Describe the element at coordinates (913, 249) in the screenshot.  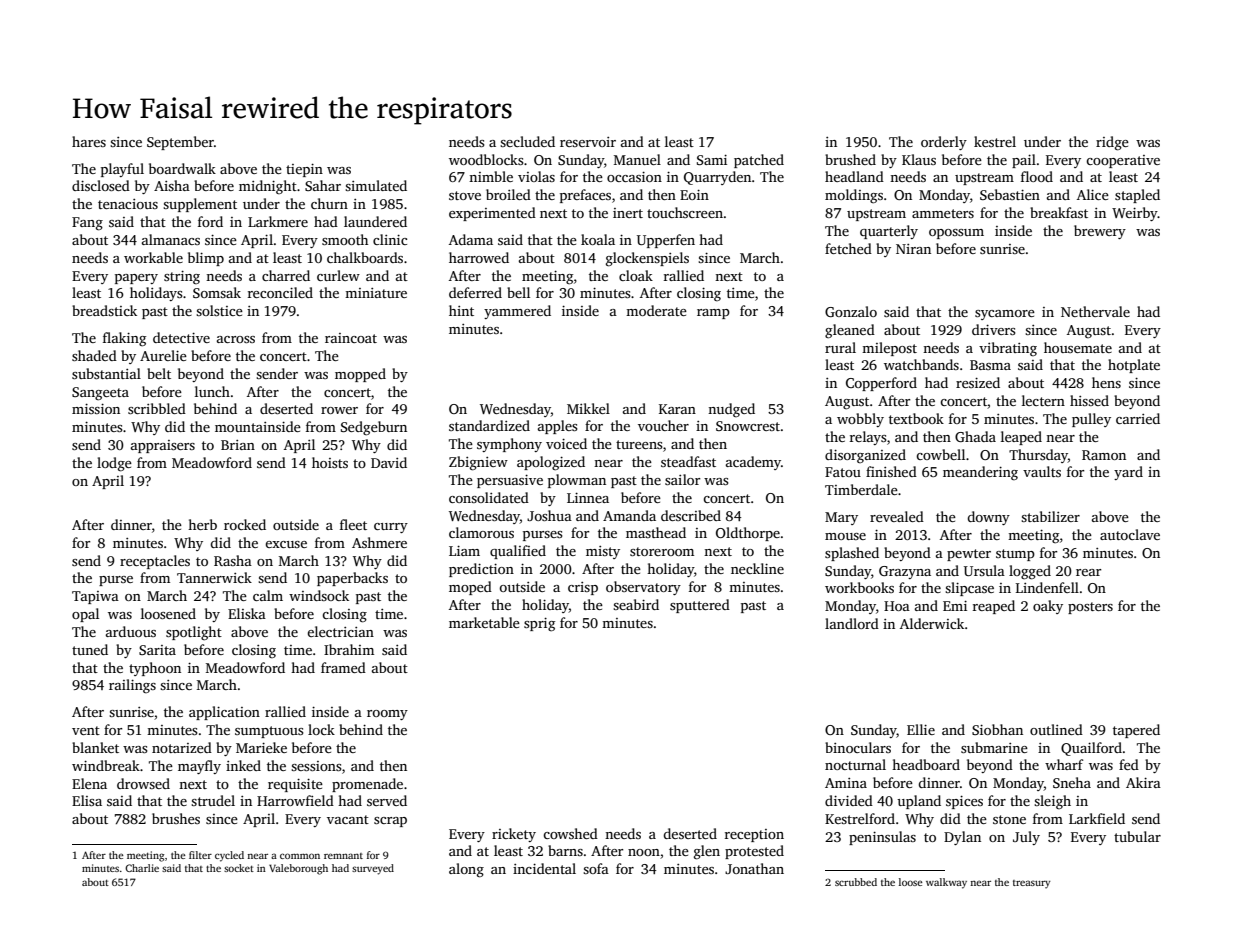
I see `Niran` at that location.
